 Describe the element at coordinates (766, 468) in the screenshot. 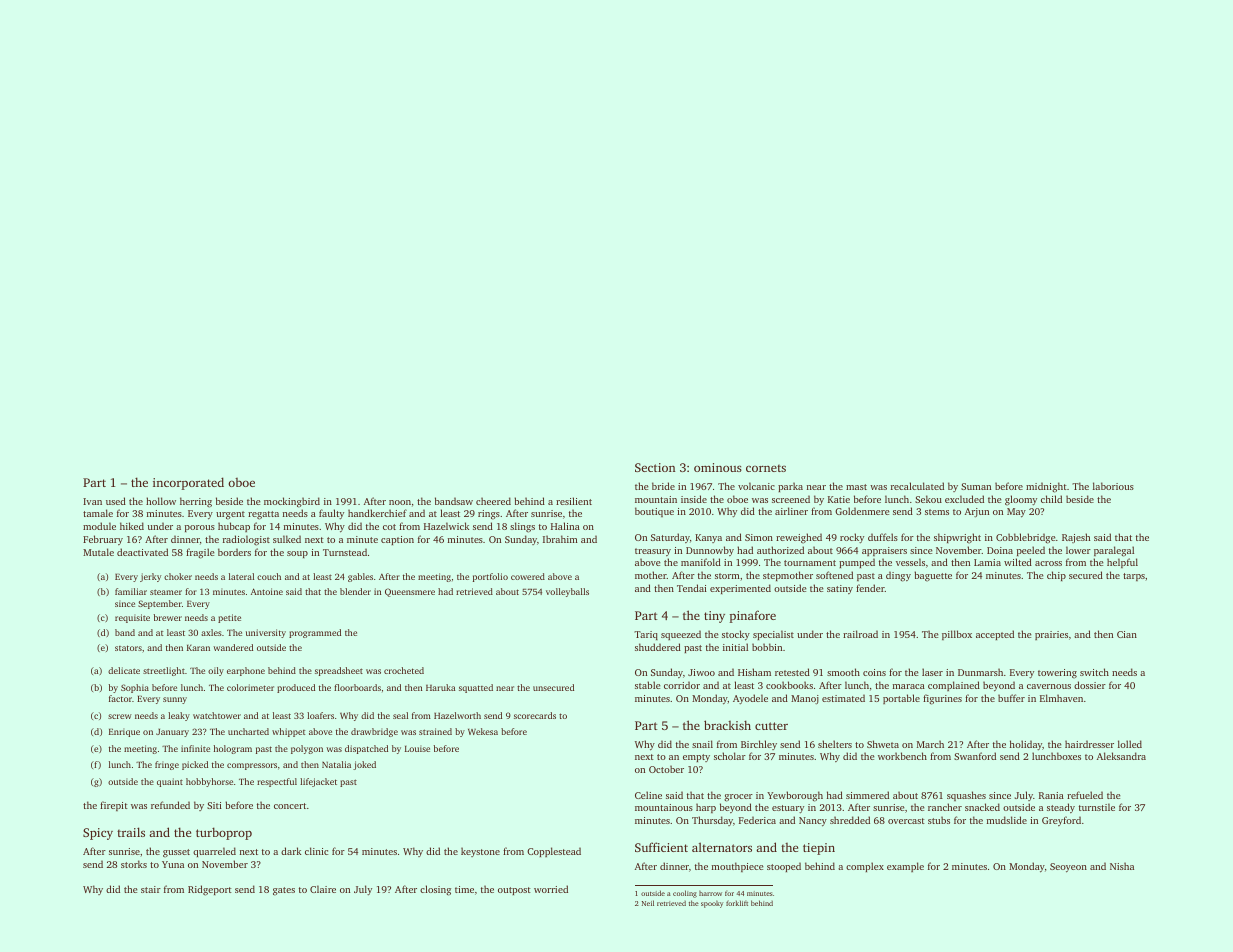

I see `cornets` at that location.
